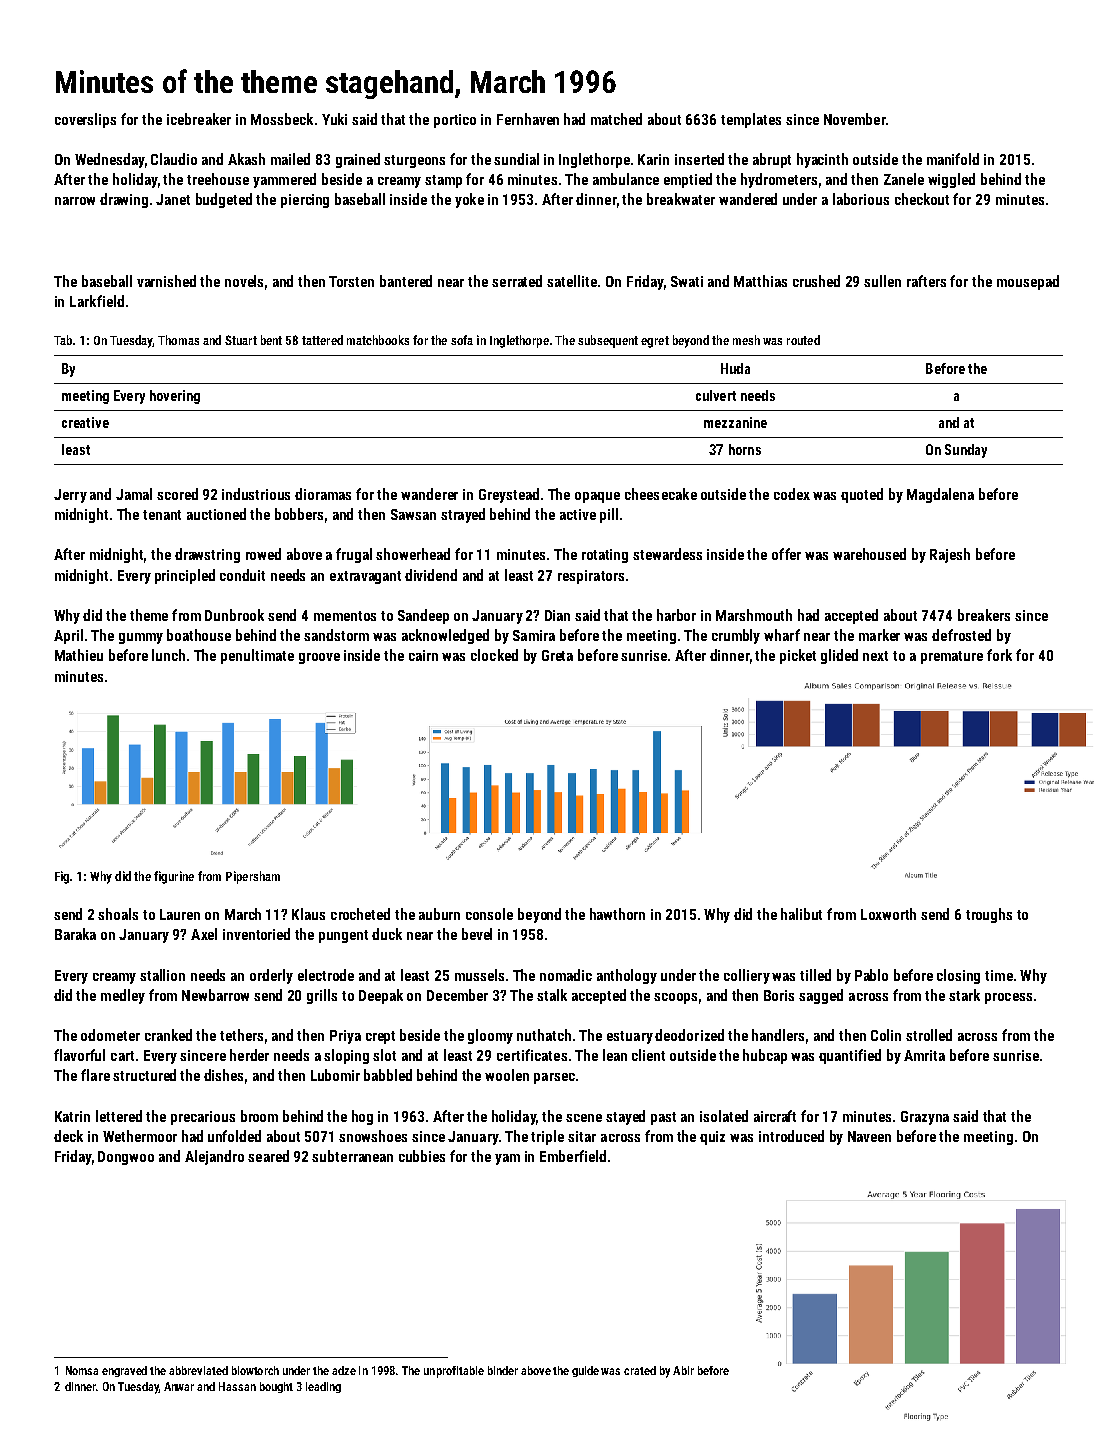  What do you see at coordinates (683, 1370) in the image?
I see `Abir` at bounding box center [683, 1370].
